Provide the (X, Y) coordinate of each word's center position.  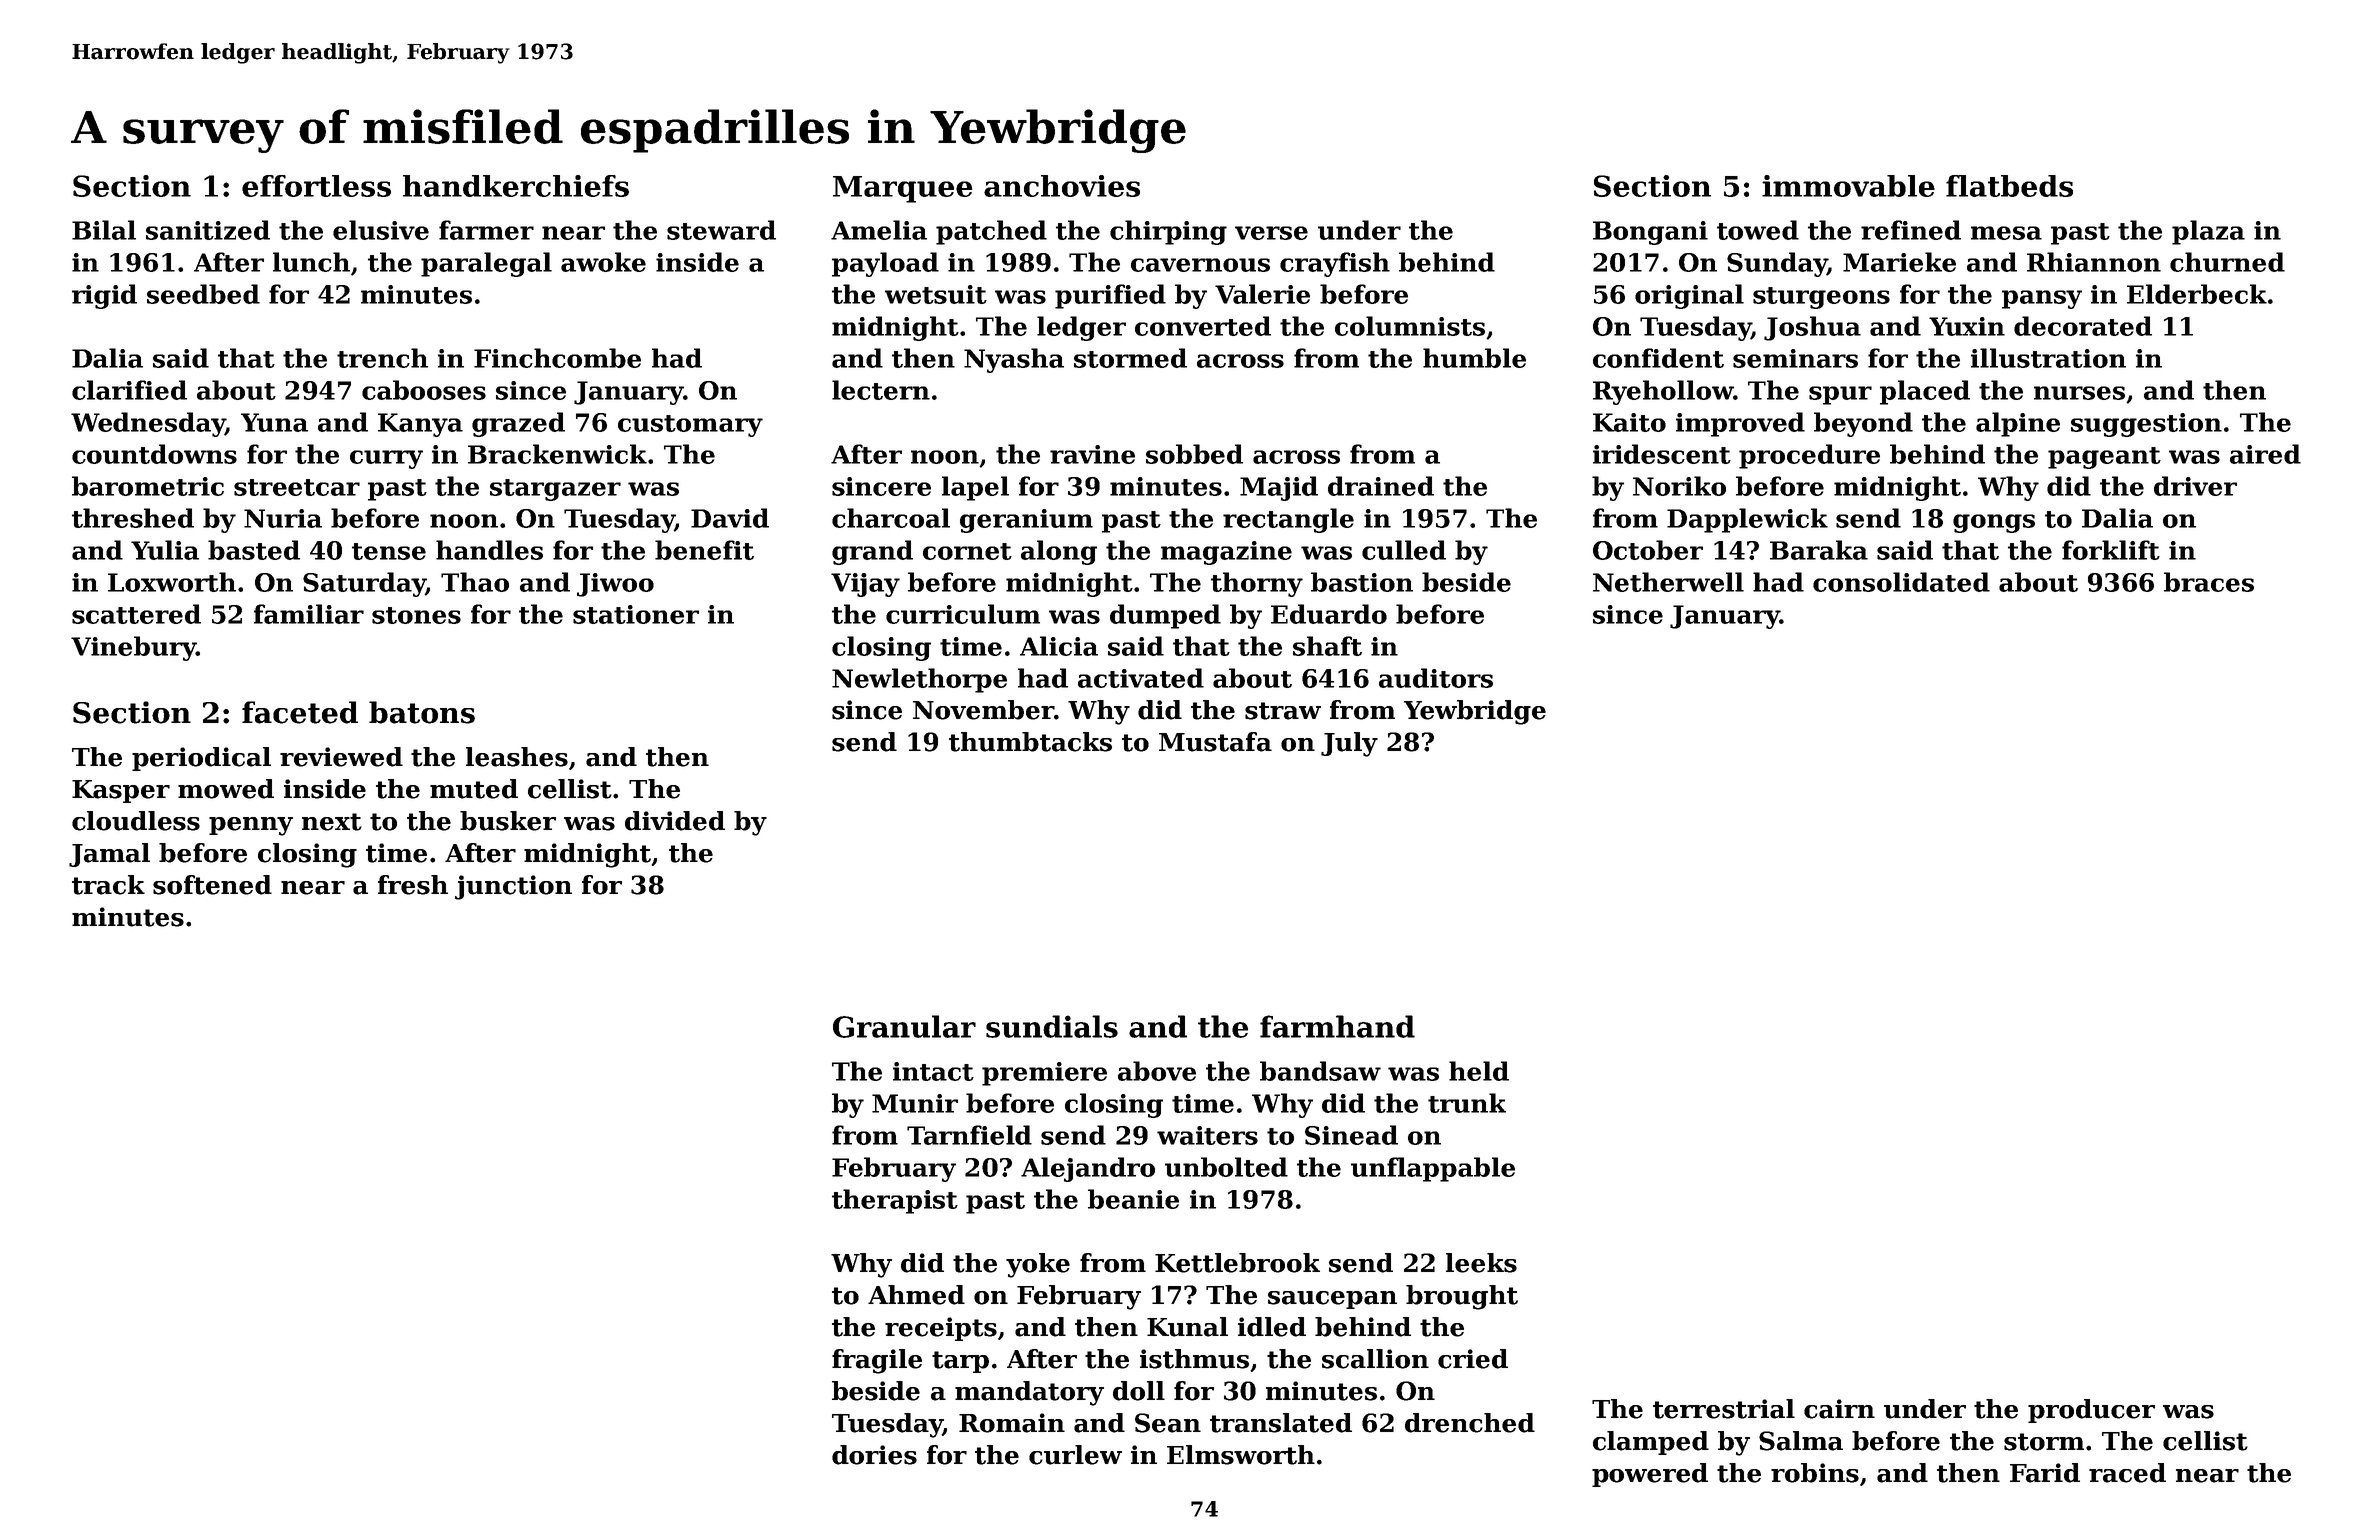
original (1689, 296)
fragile (877, 1361)
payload (885, 264)
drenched (1470, 1423)
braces (2209, 582)
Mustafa (1215, 742)
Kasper (121, 791)
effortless (316, 186)
